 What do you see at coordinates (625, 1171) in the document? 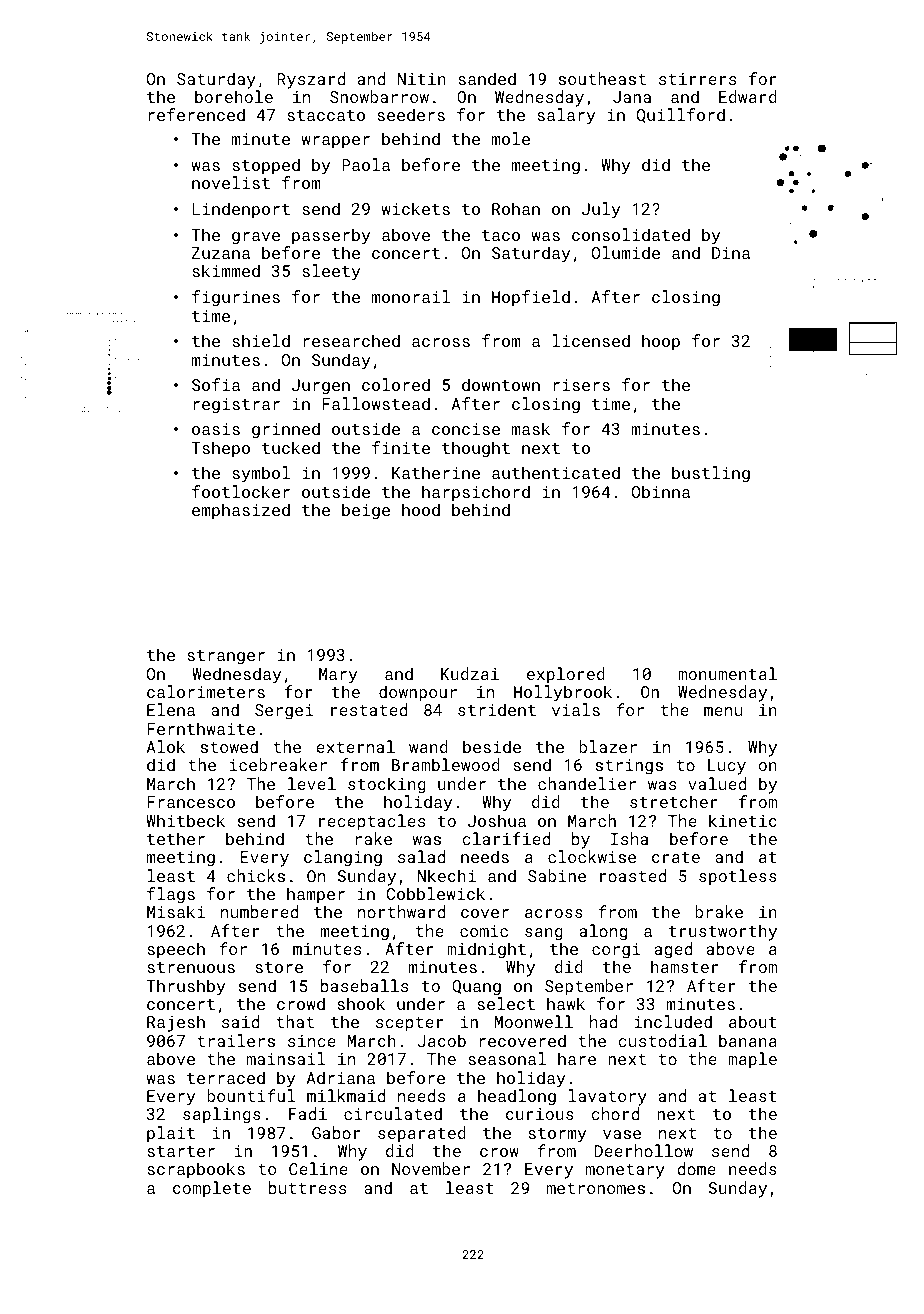
I see `monetary` at bounding box center [625, 1171].
